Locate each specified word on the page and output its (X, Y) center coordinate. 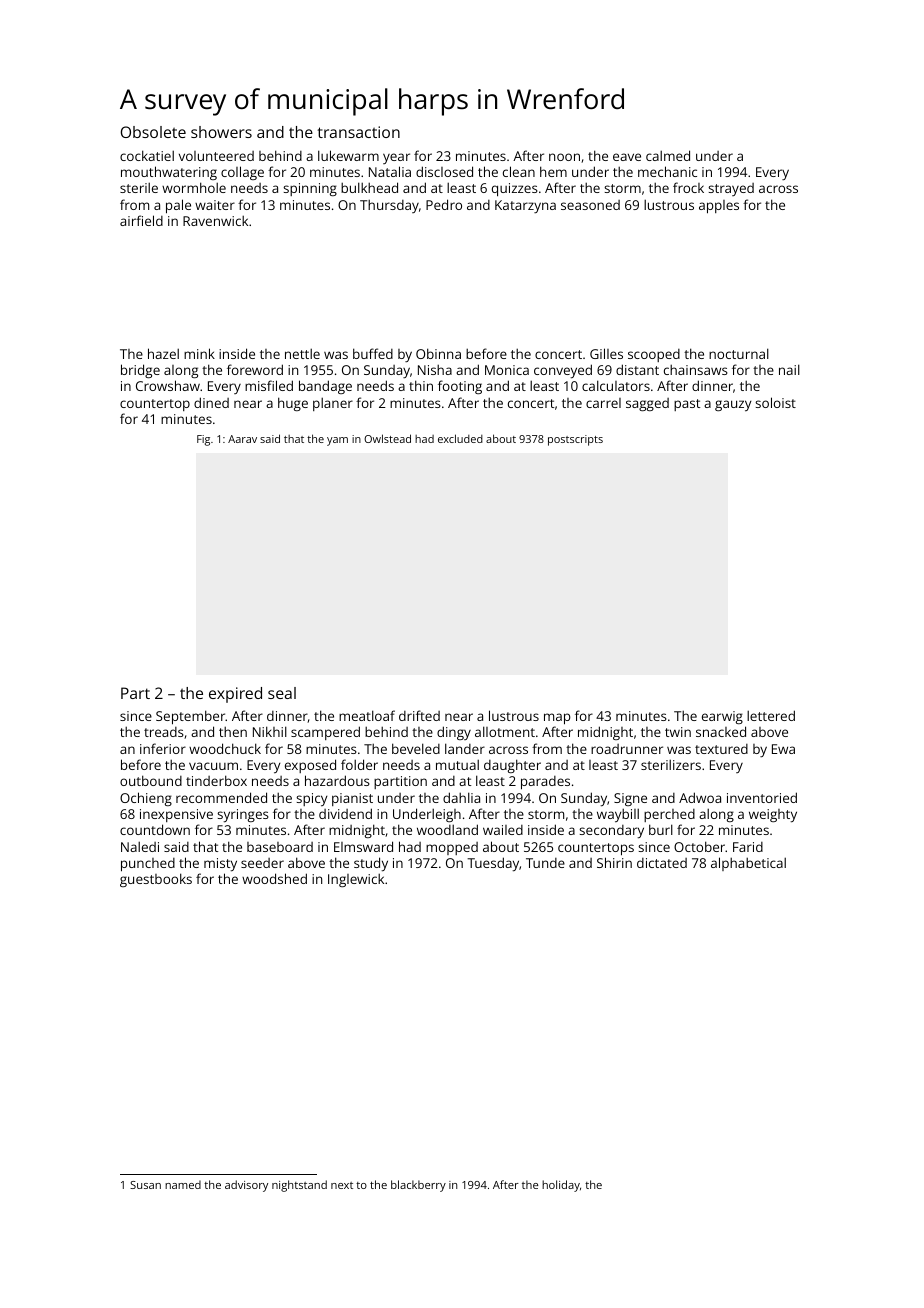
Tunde (545, 863)
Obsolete (153, 132)
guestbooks (156, 880)
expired (235, 695)
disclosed (444, 171)
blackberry (418, 1186)
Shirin (614, 862)
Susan (145, 1185)
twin (678, 732)
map (557, 719)
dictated (662, 863)
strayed (731, 189)
